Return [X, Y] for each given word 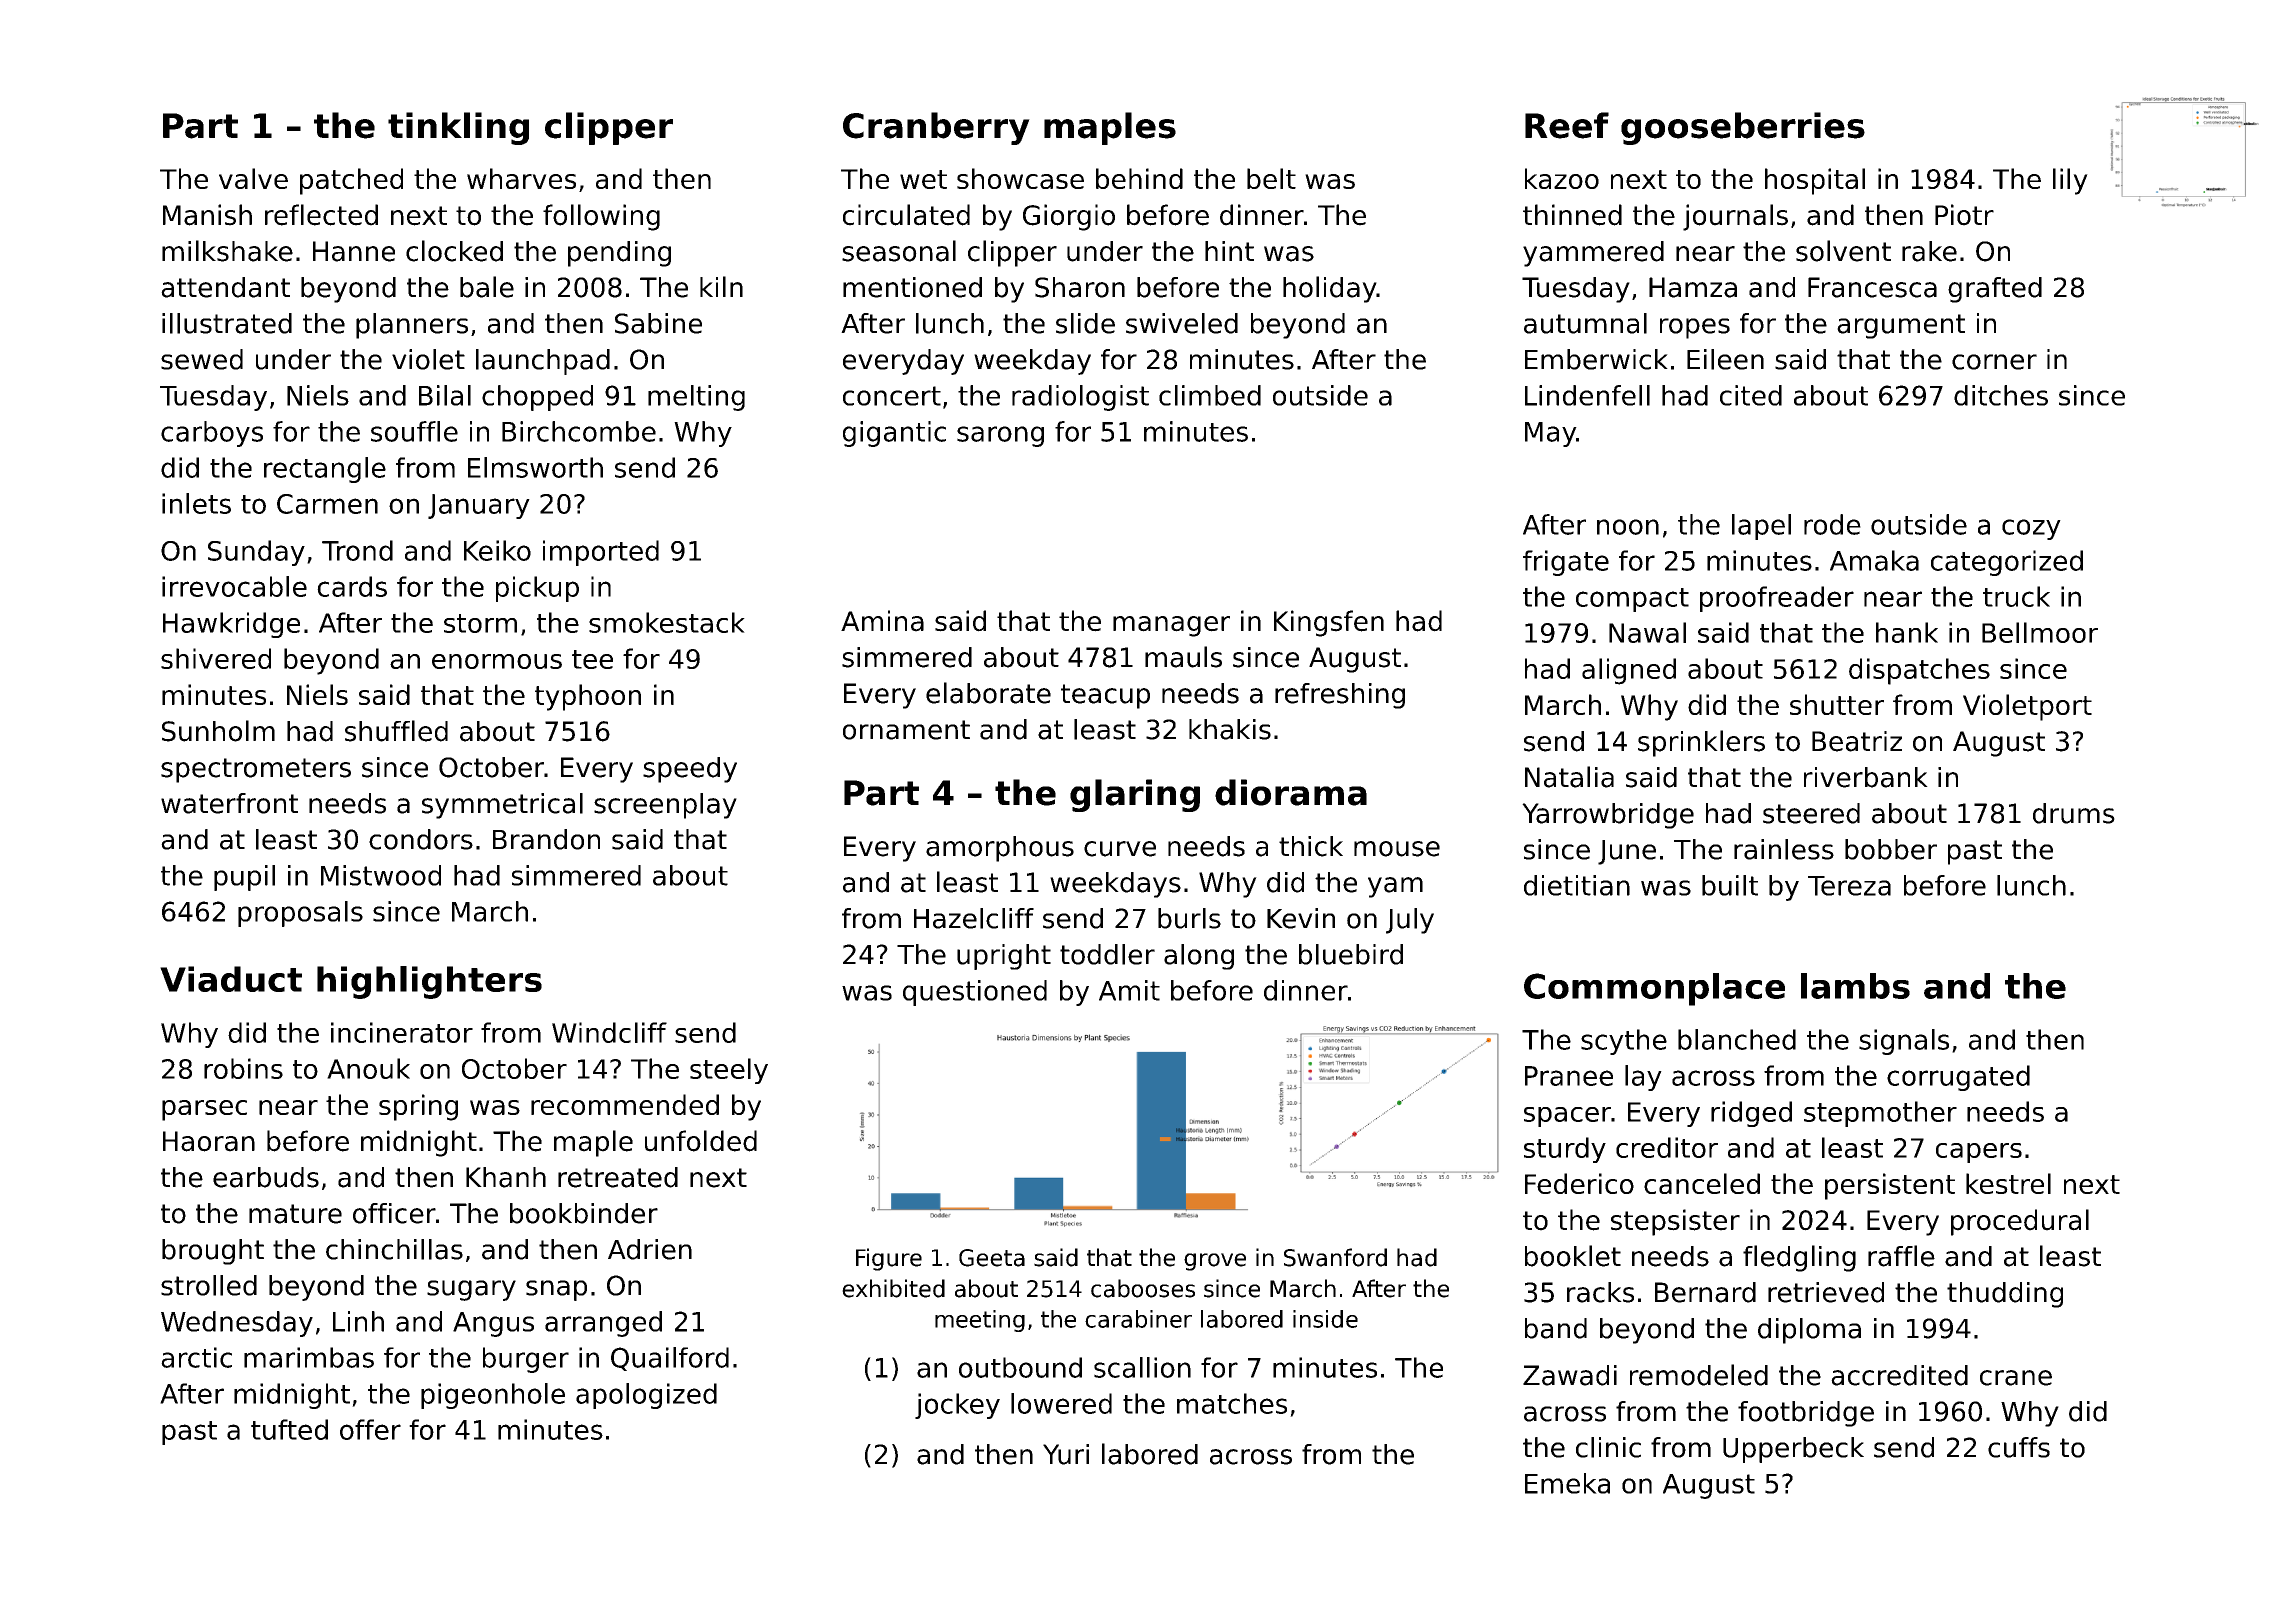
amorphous [1000, 849]
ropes [1695, 328]
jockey [957, 1406]
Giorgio [1069, 217]
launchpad [543, 362]
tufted [289, 1429]
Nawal [1647, 632]
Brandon [546, 839]
